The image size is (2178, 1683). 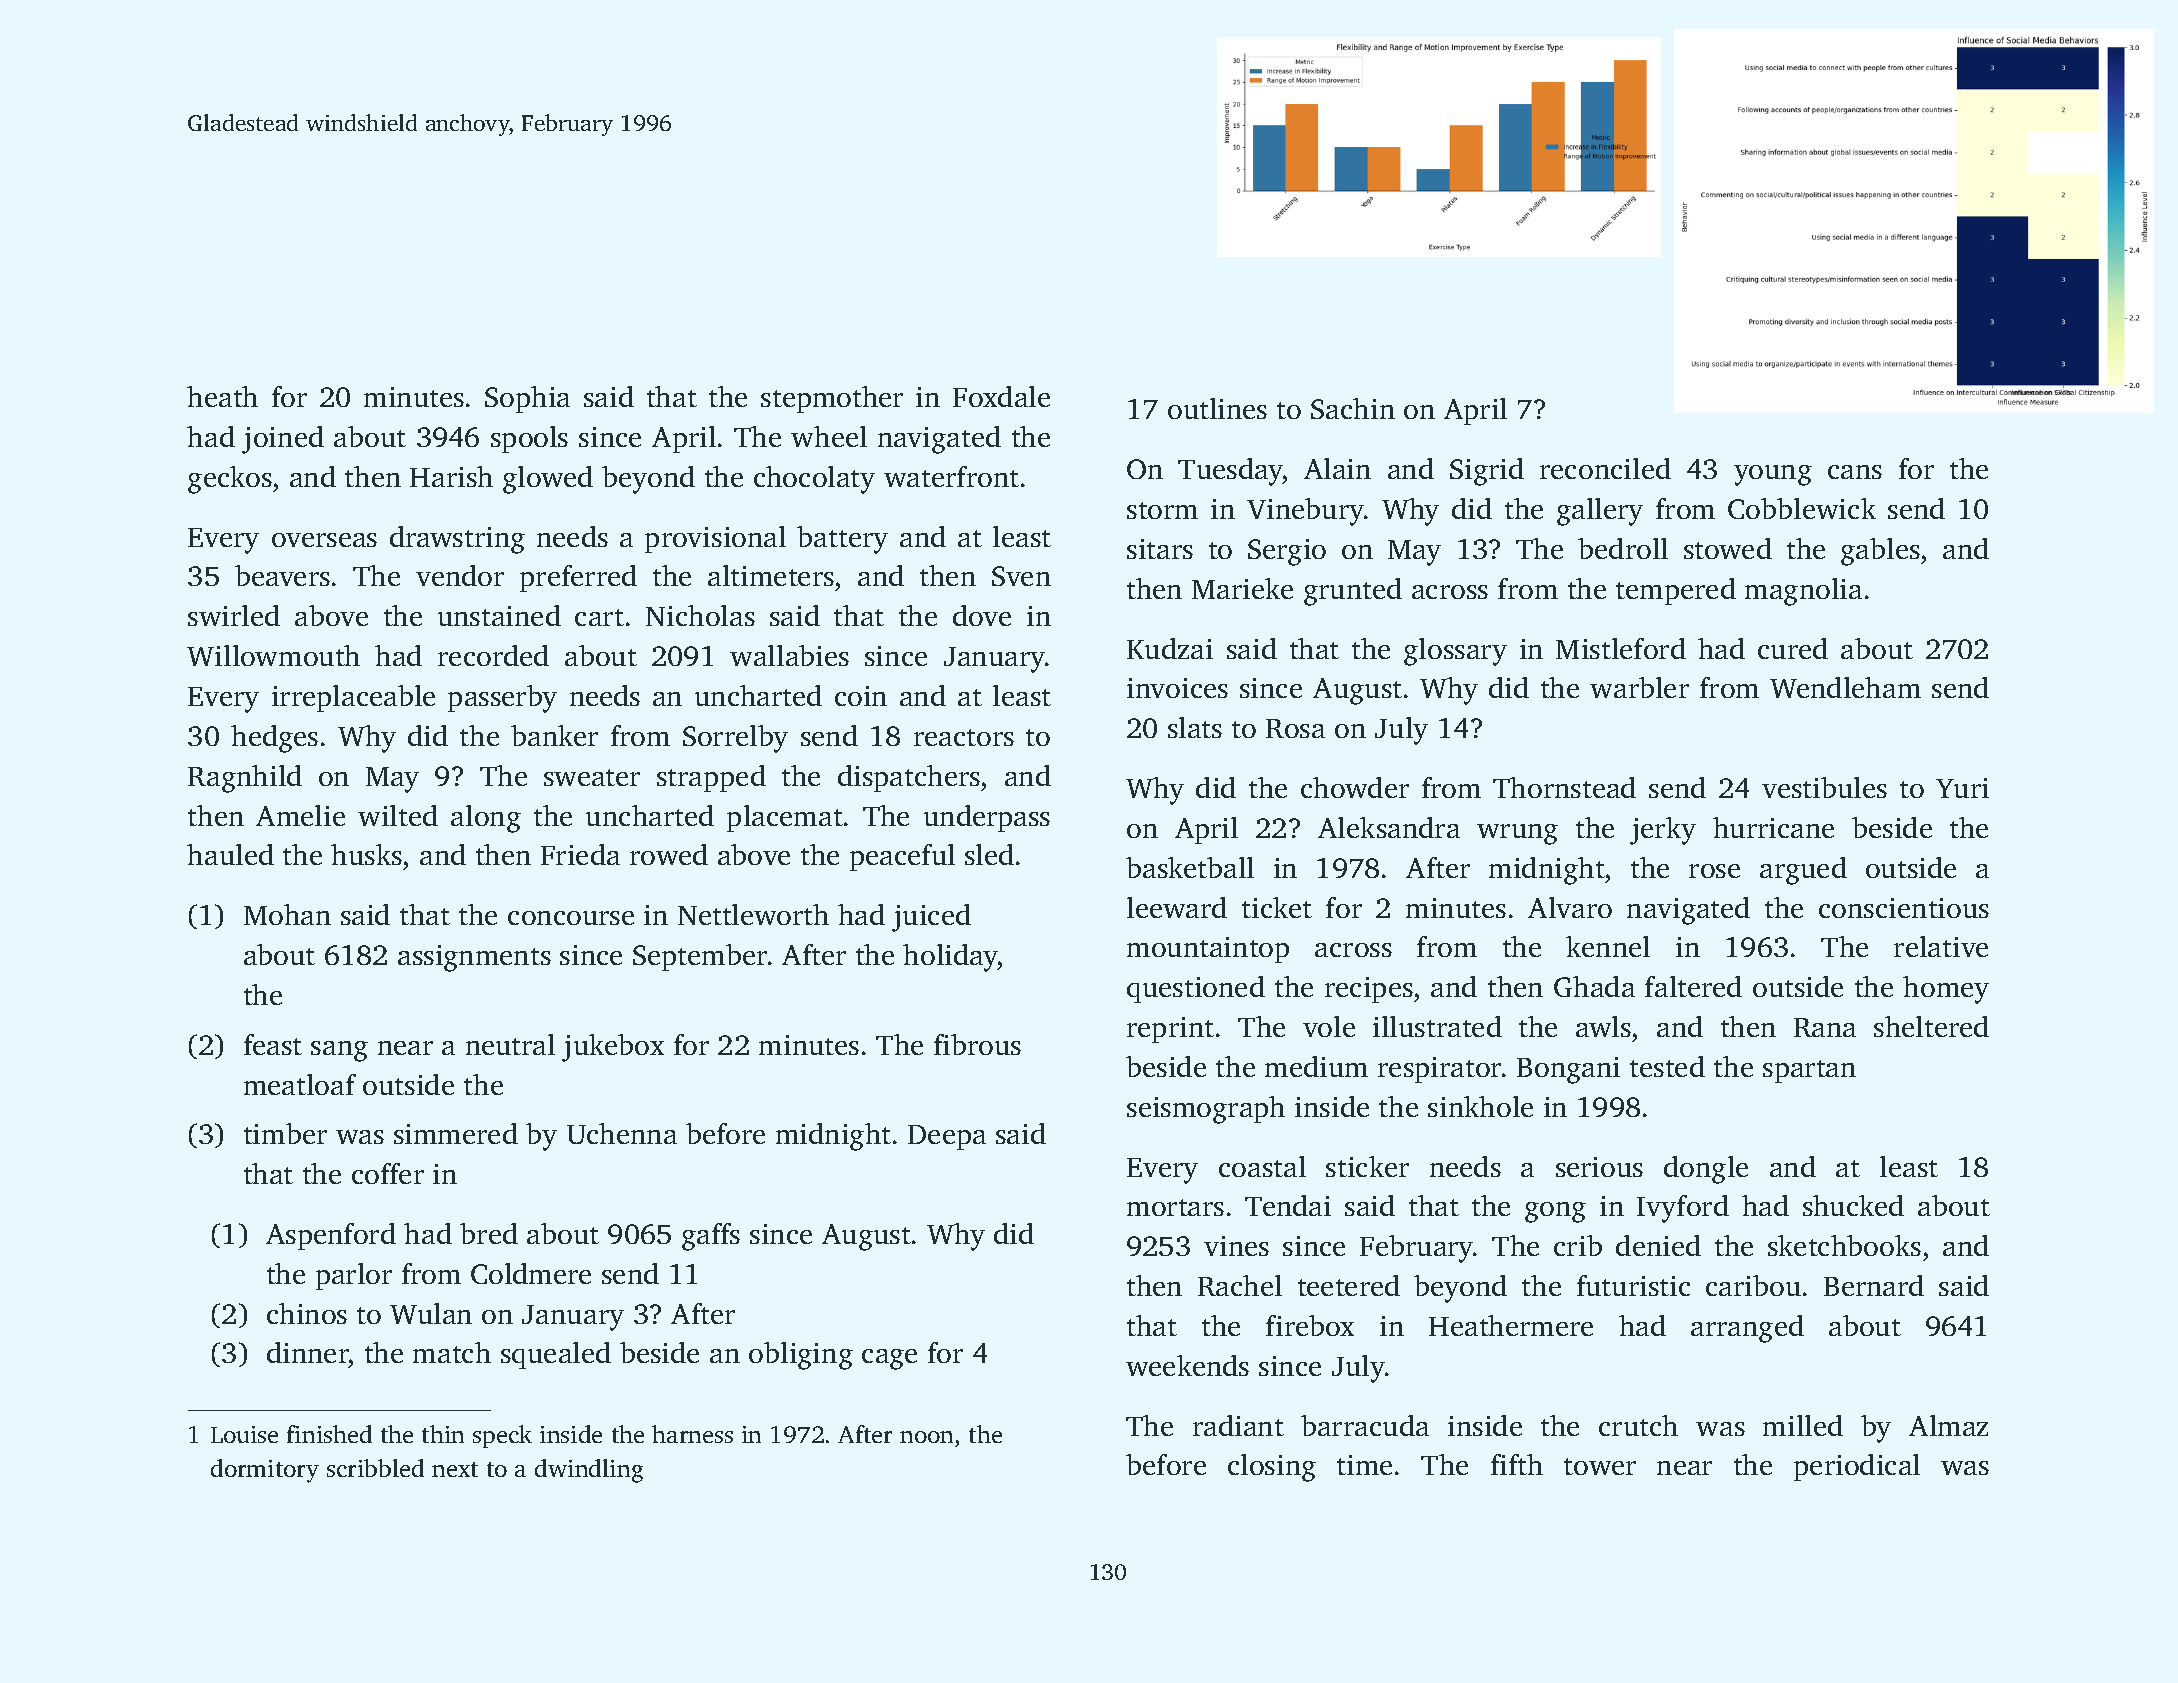 What do you see at coordinates (1855, 472) in the screenshot?
I see `cans` at bounding box center [1855, 472].
